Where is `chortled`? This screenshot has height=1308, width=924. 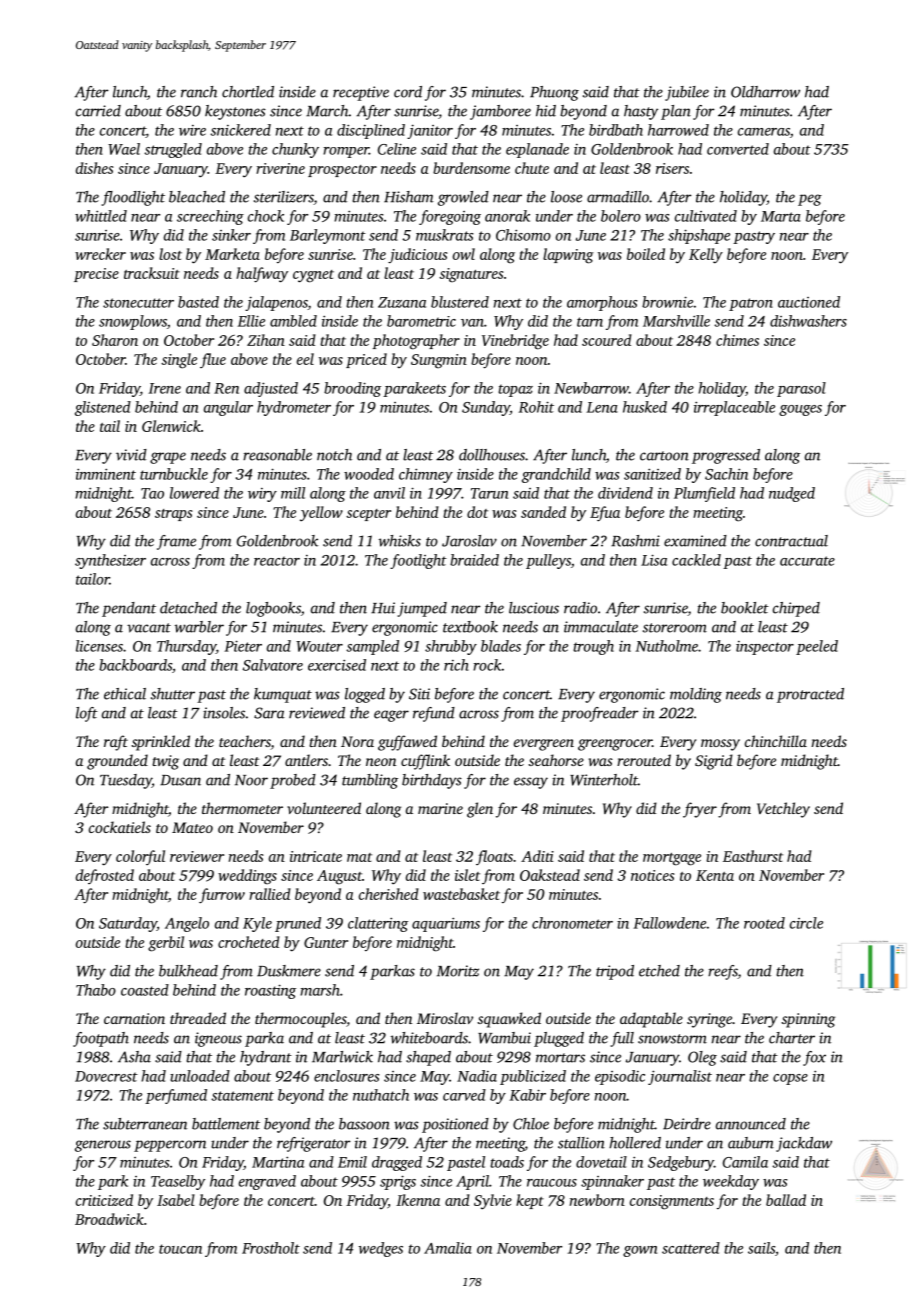 chortled is located at coordinates (248, 92).
